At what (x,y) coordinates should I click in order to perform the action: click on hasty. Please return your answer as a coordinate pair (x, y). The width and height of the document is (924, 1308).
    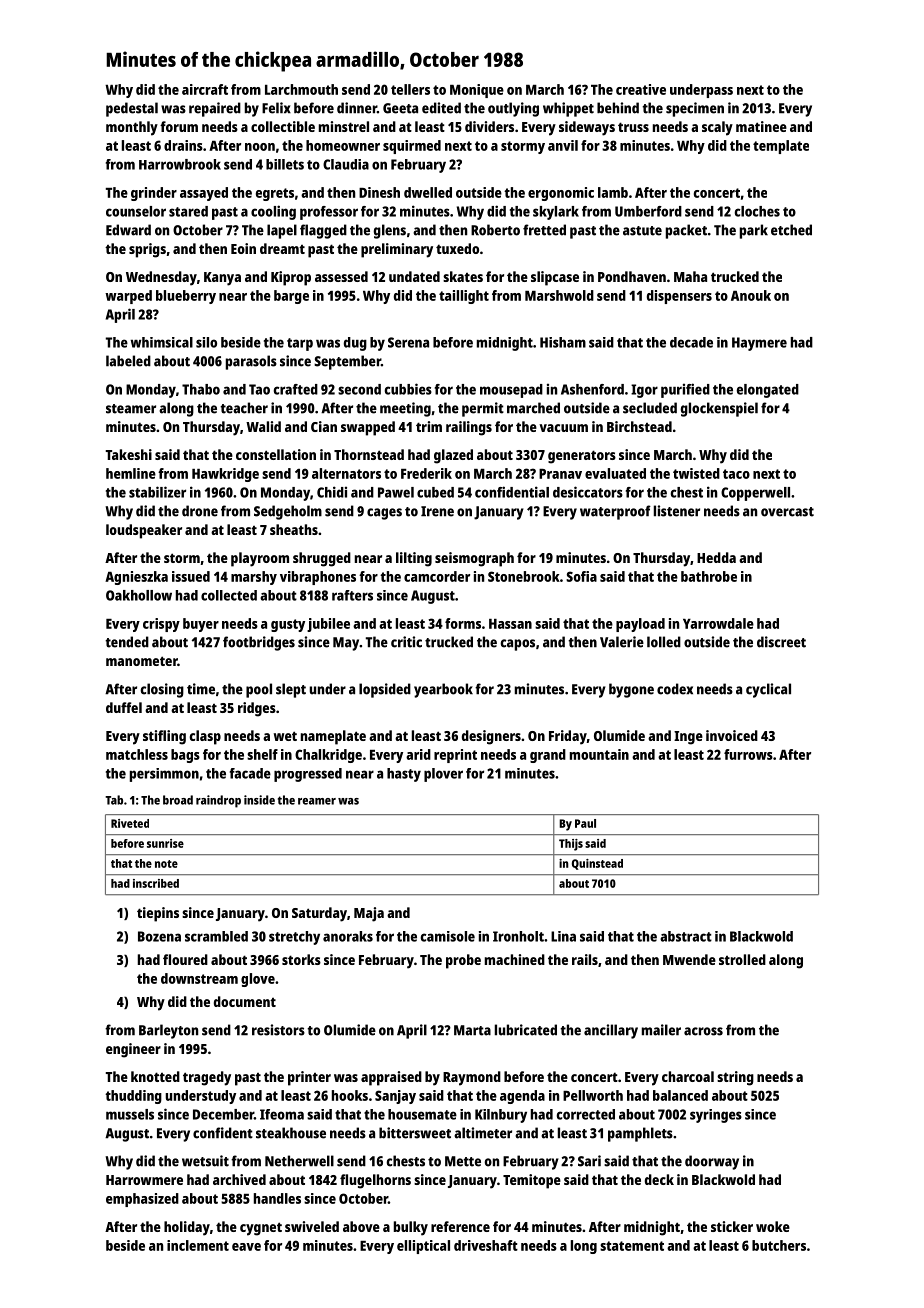
    Looking at the image, I should click on (404, 775).
